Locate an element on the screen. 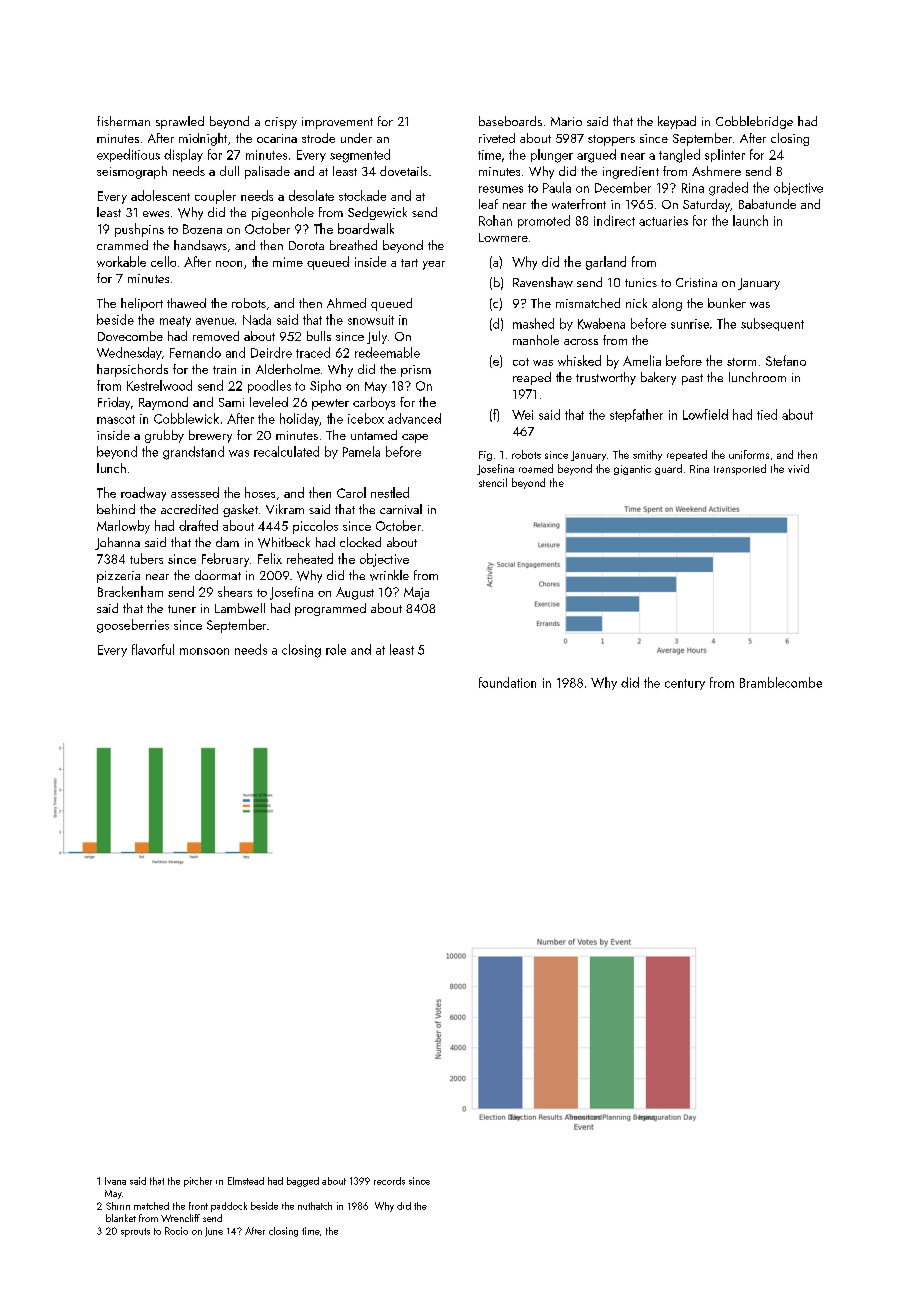 This screenshot has height=1308, width=924. century is located at coordinates (685, 684).
